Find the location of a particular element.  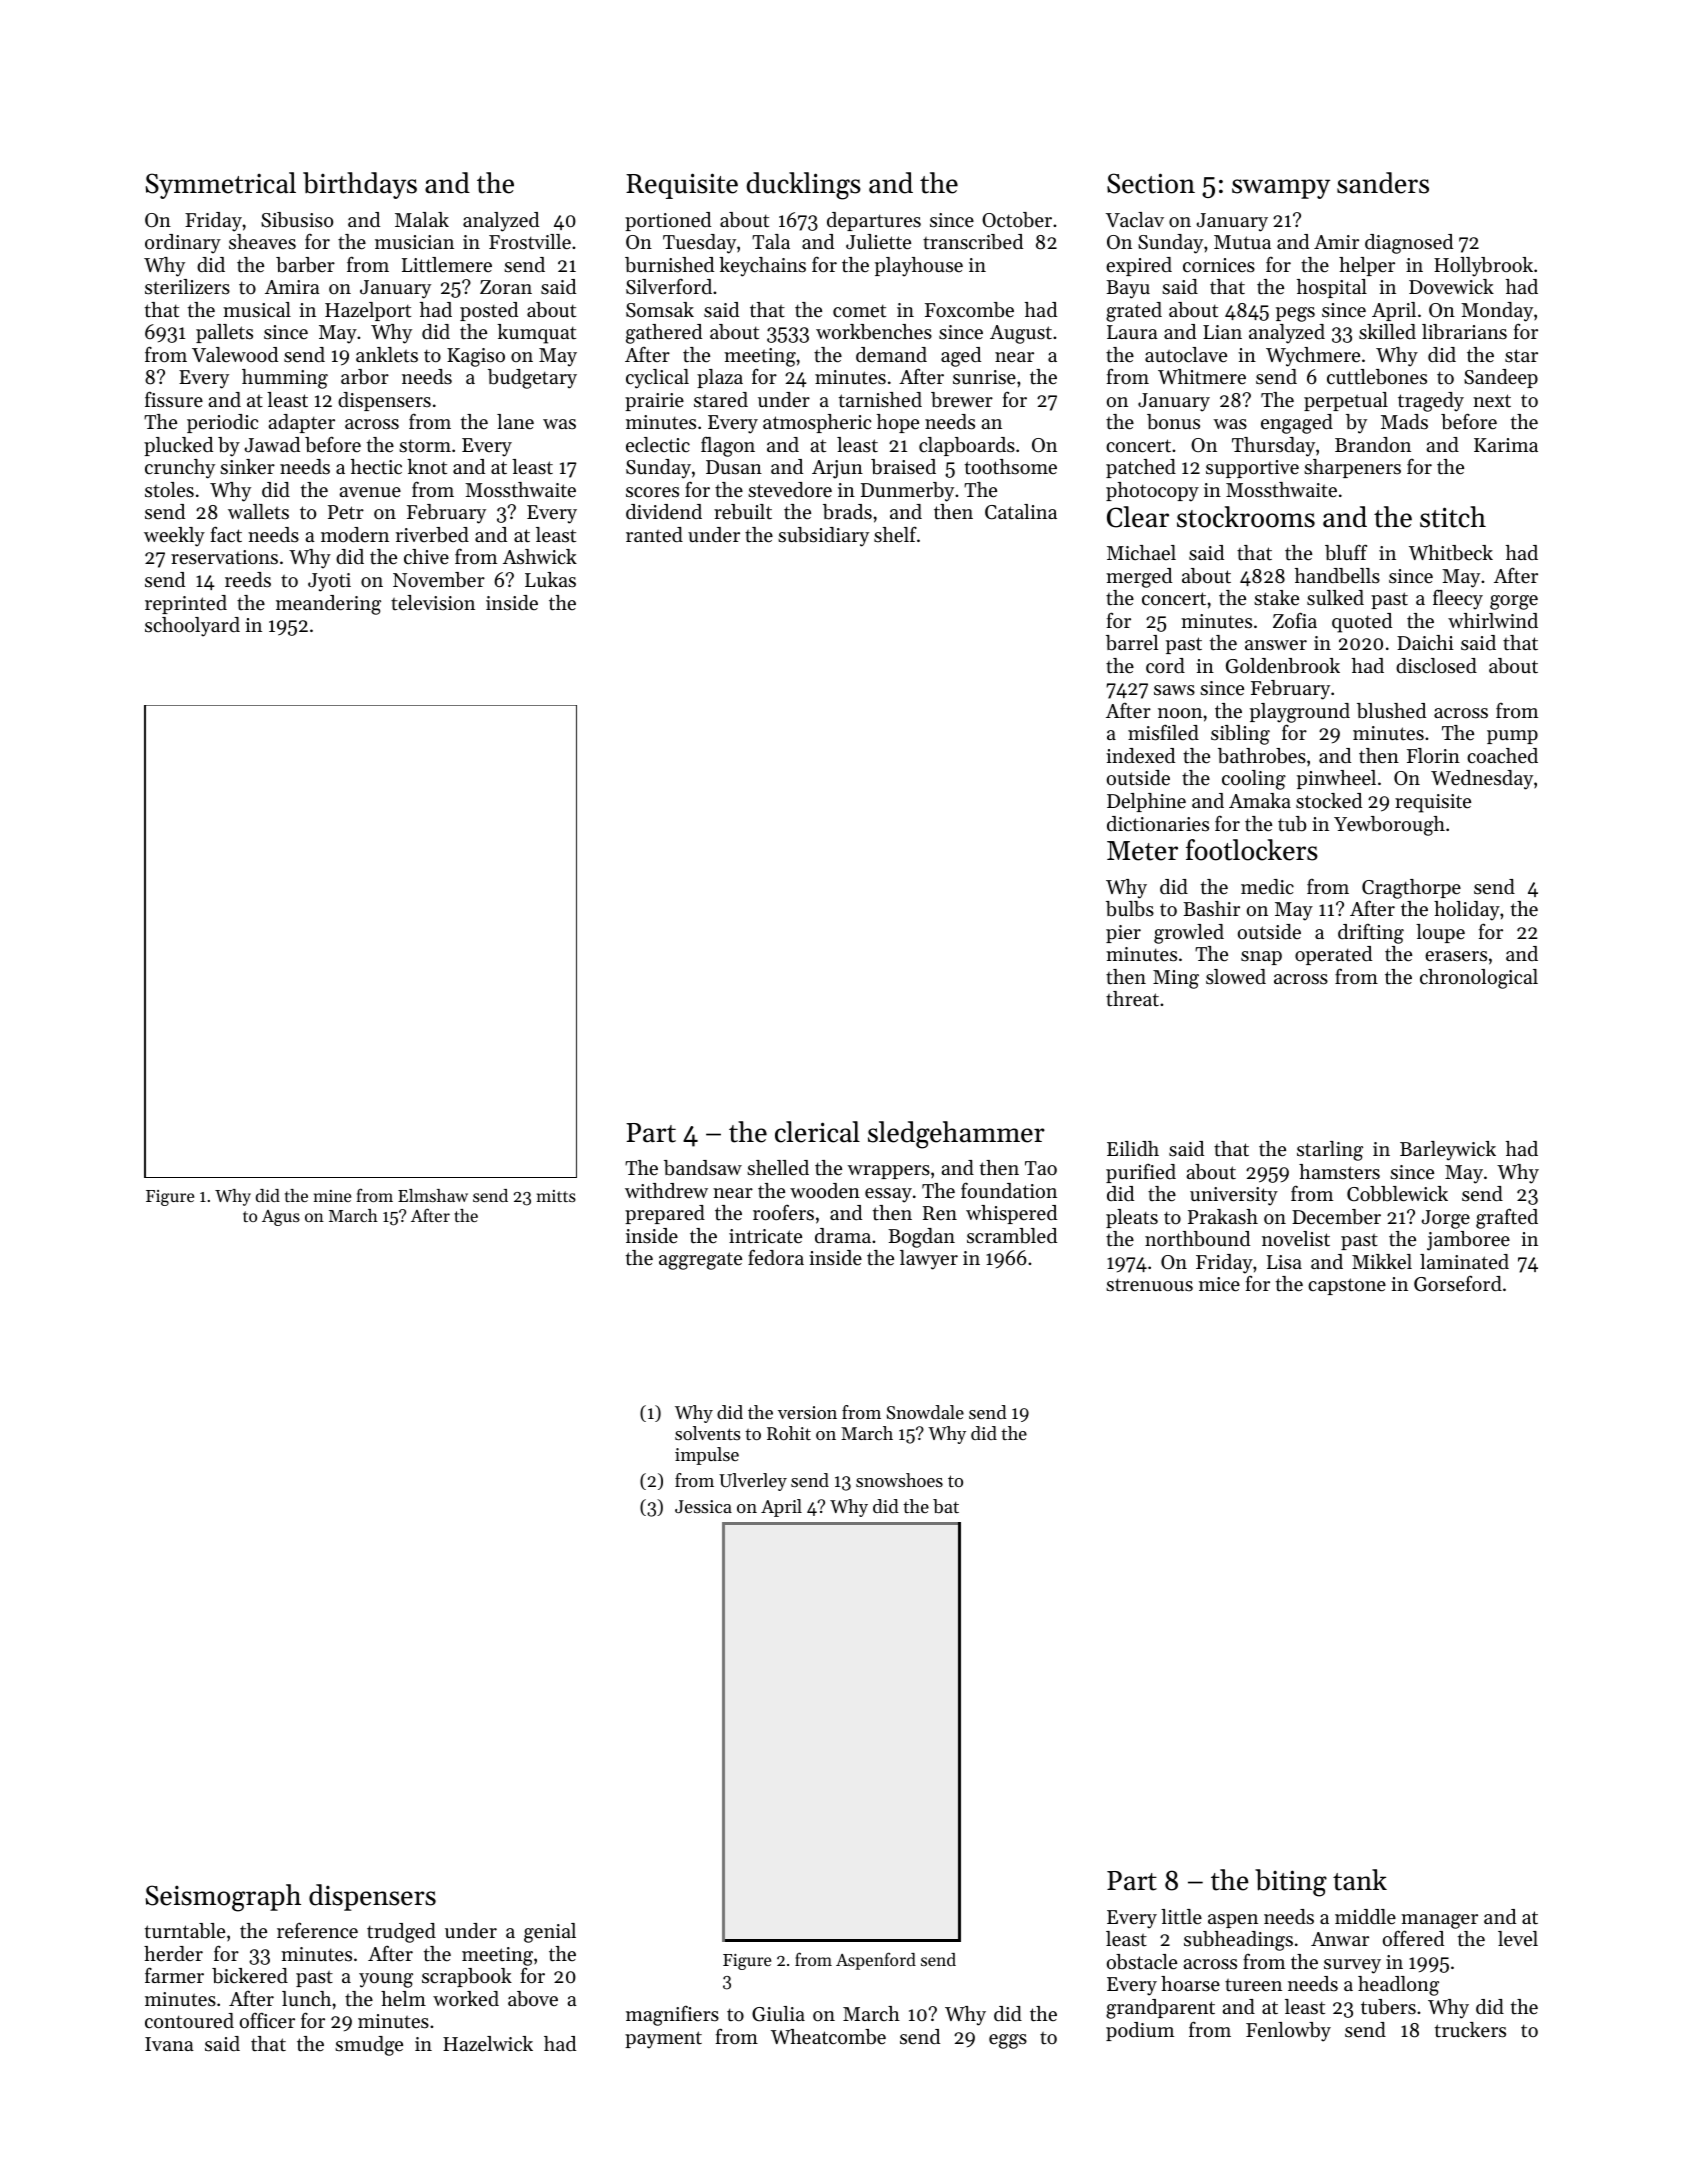

Rohit is located at coordinates (789, 1433).
